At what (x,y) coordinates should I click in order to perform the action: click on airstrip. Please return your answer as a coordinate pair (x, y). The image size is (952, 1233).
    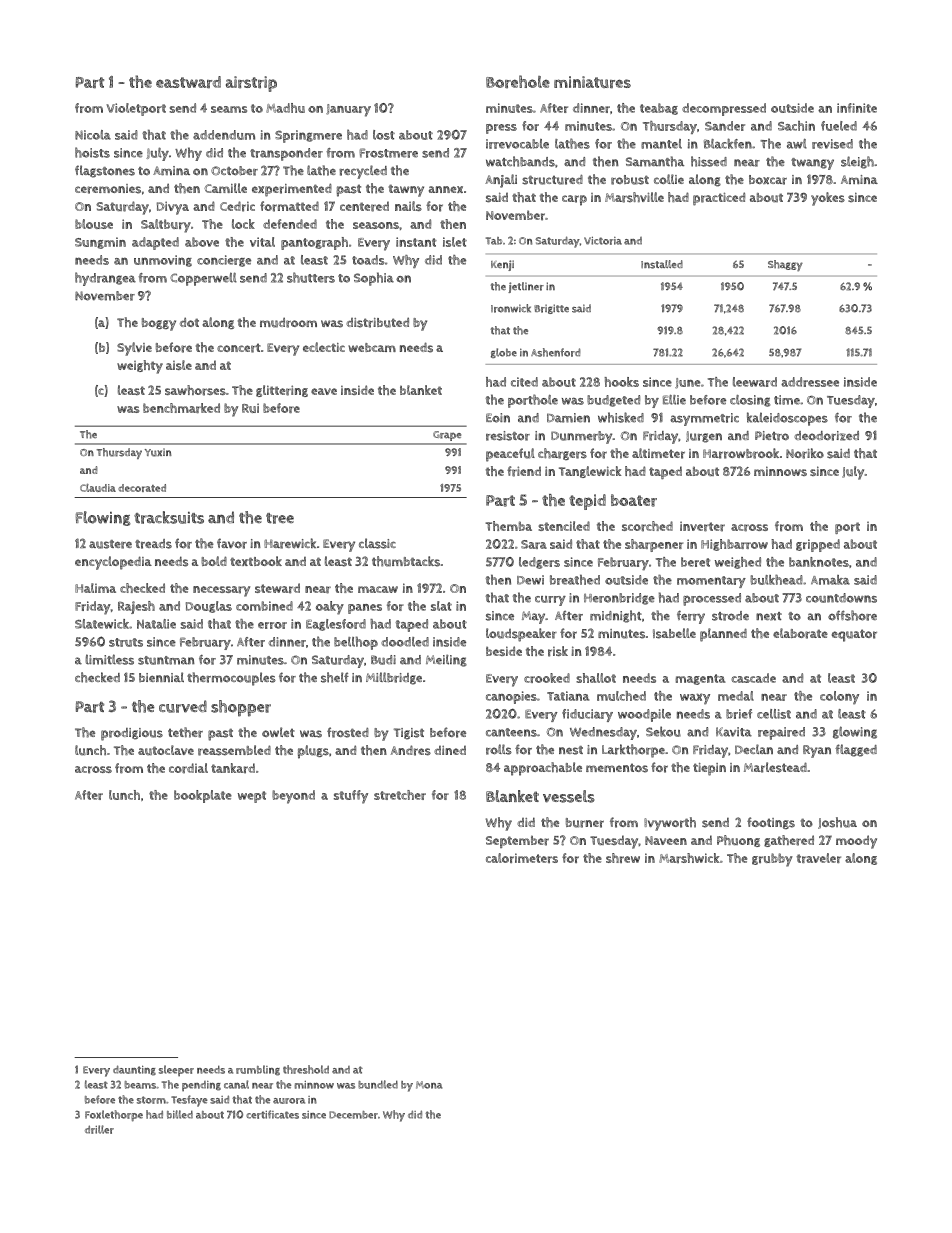
    Looking at the image, I should click on (251, 84).
